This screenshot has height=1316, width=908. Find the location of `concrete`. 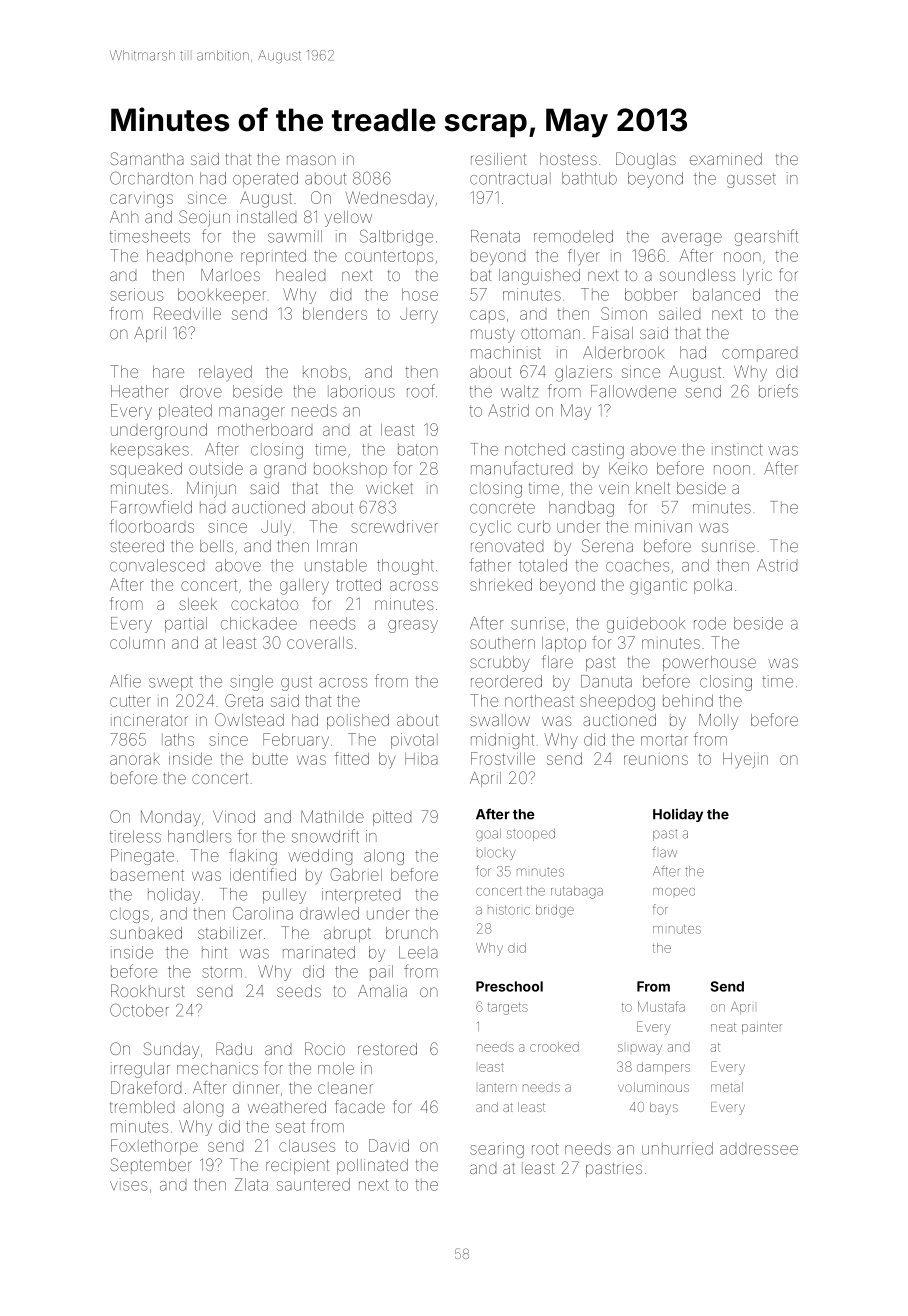

concrete is located at coordinates (502, 508).
